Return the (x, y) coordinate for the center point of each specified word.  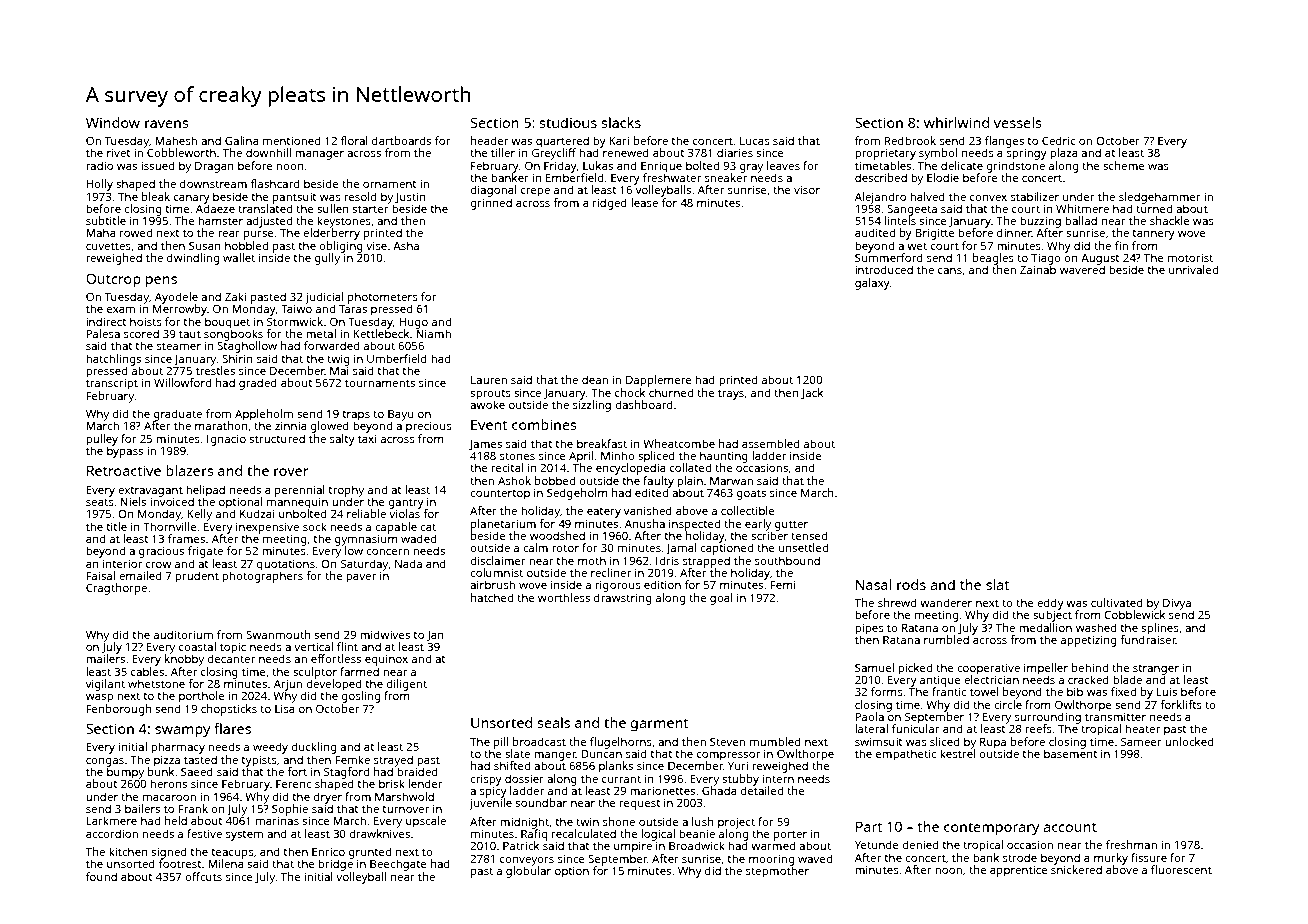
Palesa (103, 333)
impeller (1046, 669)
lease (644, 202)
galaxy (872, 284)
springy (1027, 154)
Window (113, 122)
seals (553, 722)
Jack (812, 393)
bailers (142, 808)
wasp (99, 698)
